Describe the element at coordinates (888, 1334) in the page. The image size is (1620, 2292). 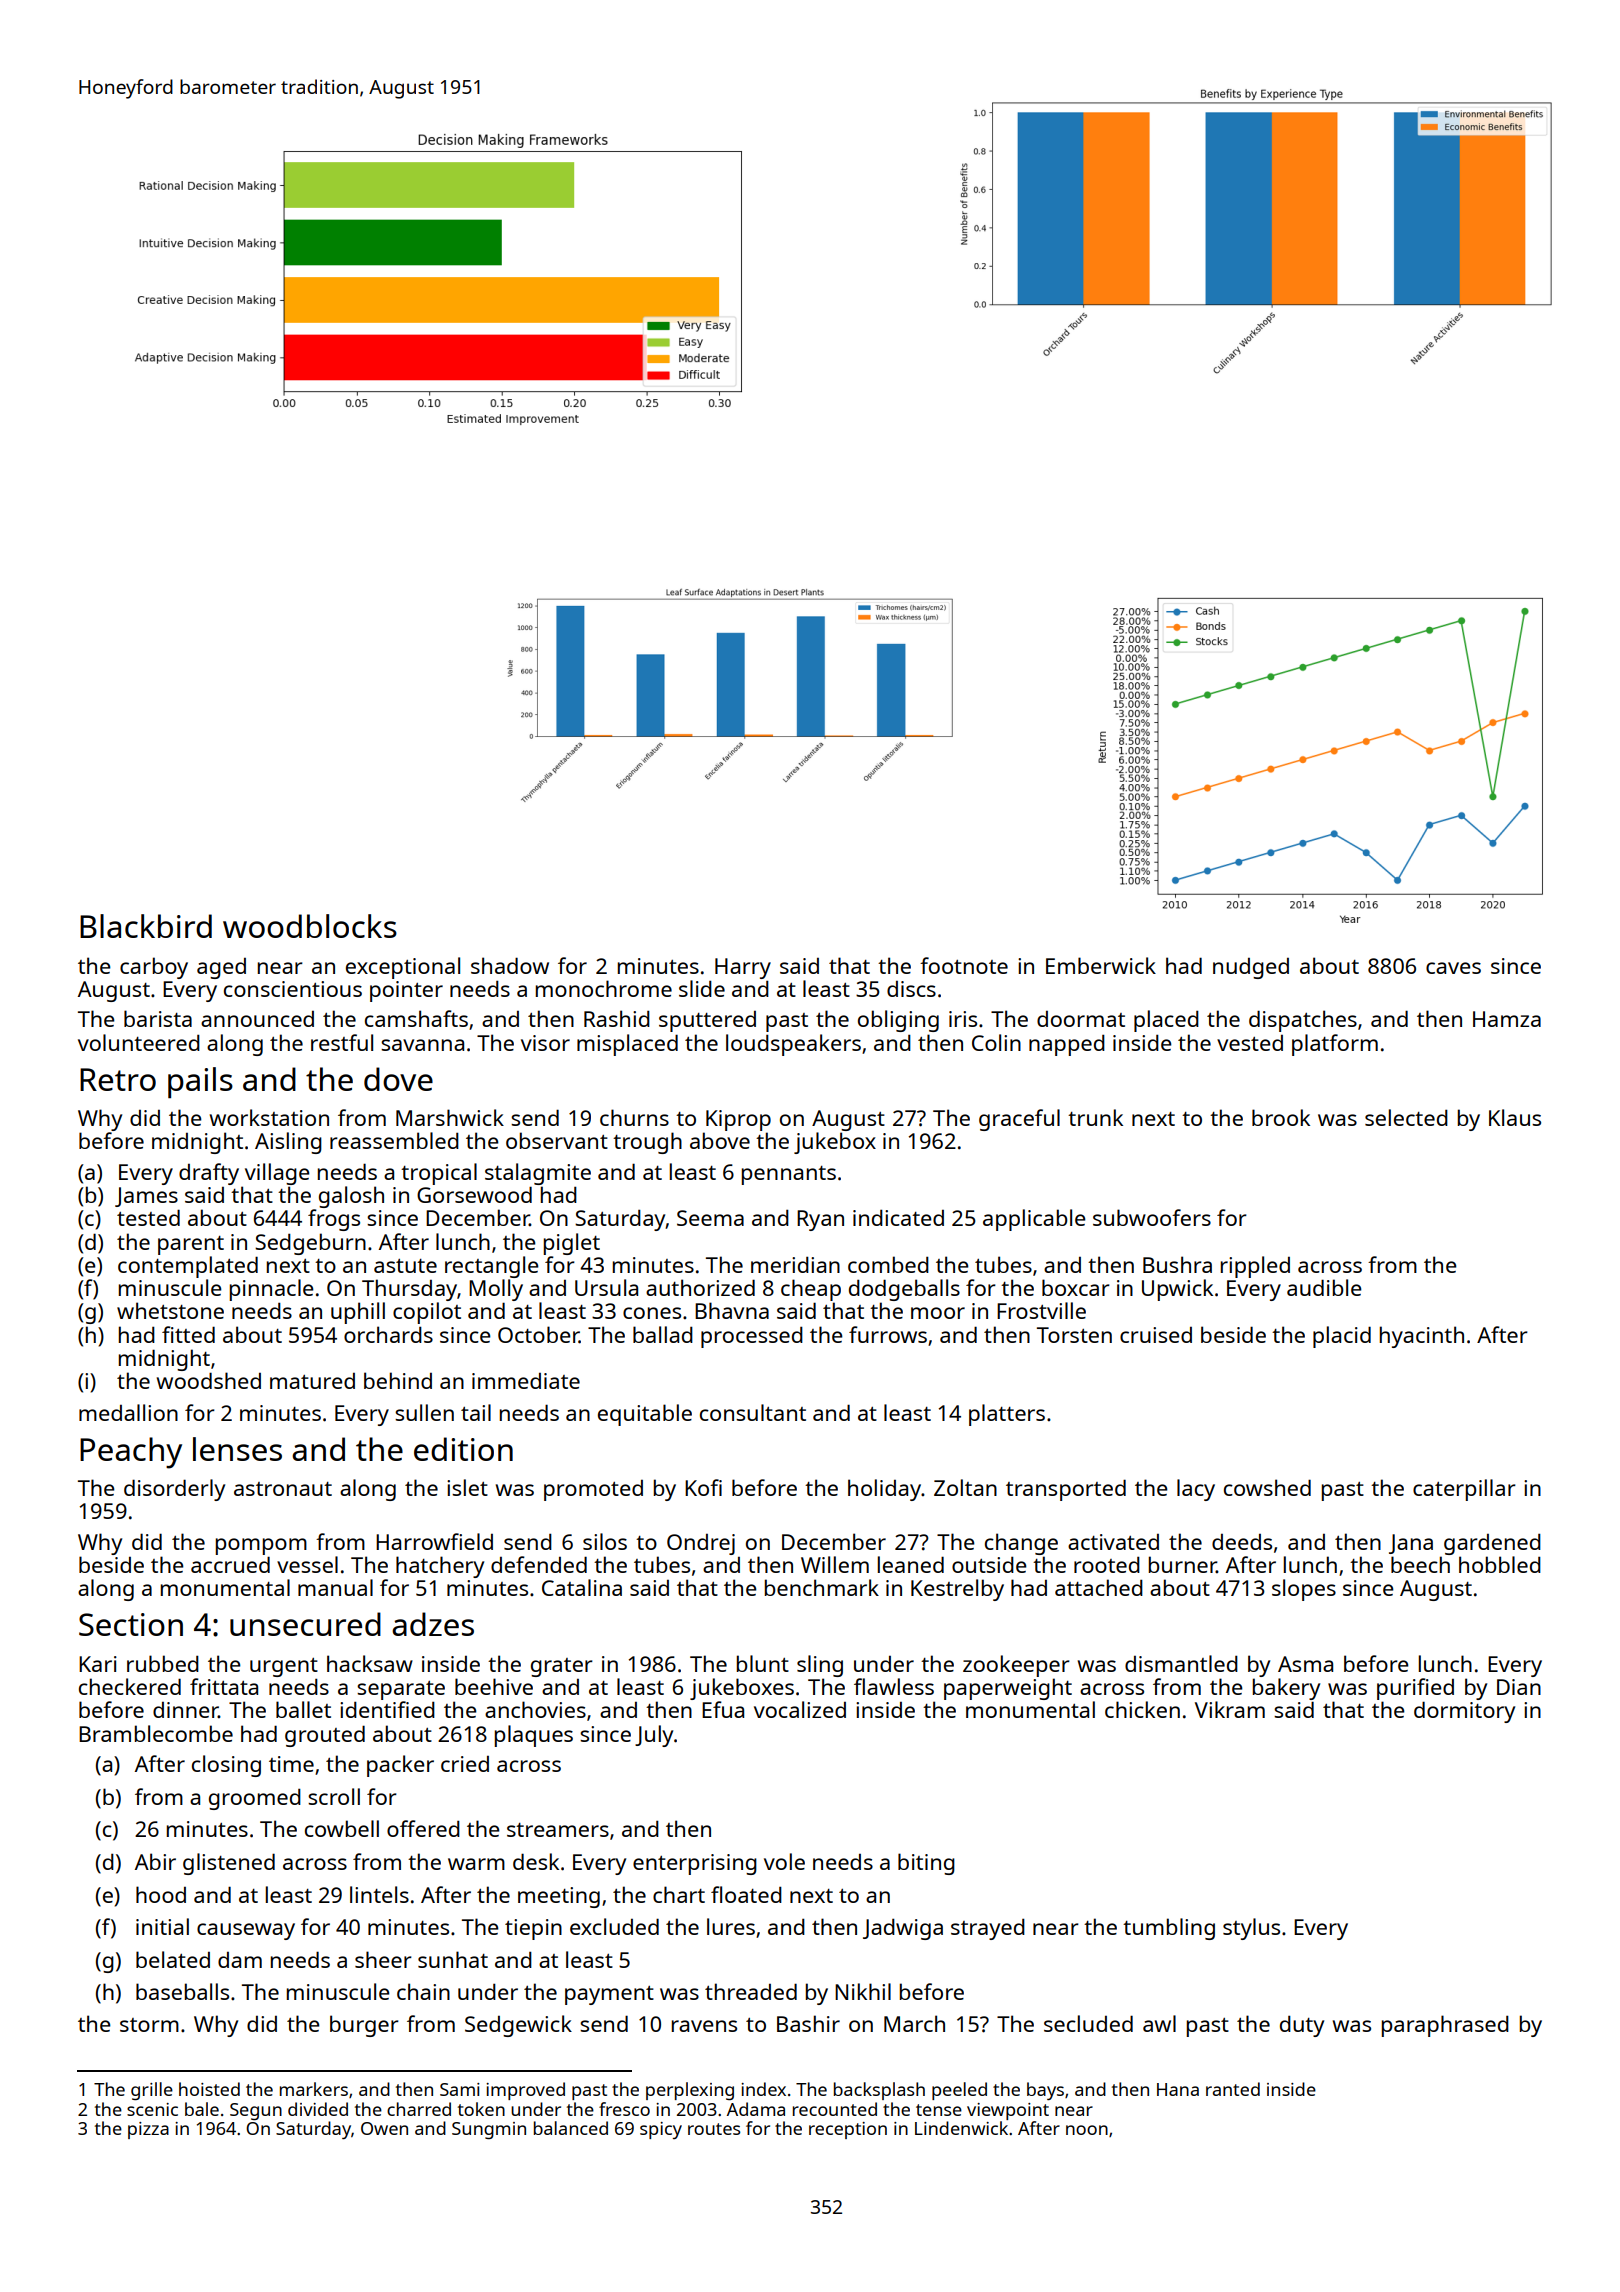
I see `furrows` at that location.
